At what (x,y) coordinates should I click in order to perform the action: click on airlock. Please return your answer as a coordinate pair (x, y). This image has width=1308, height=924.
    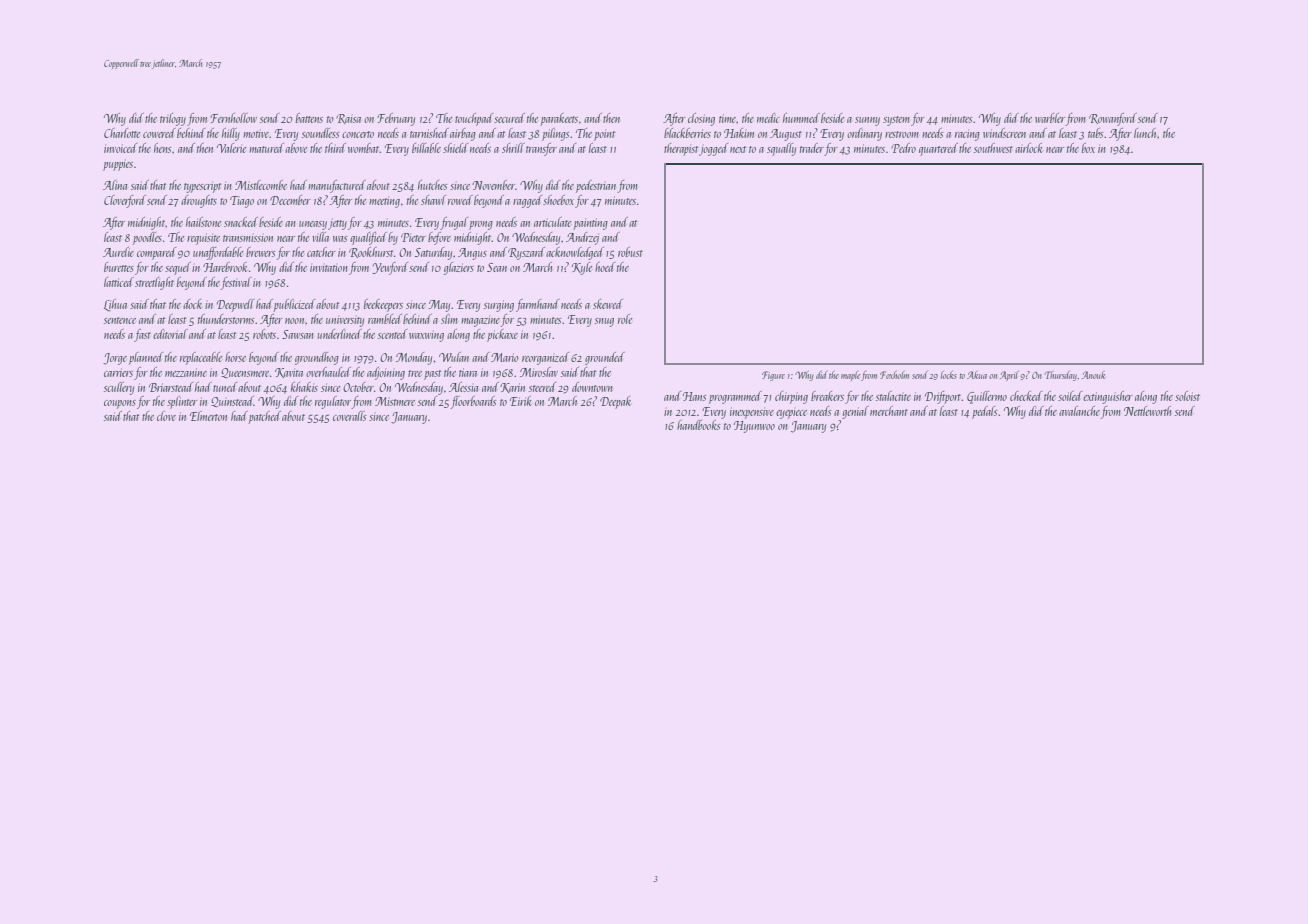
    Looking at the image, I should click on (1029, 148).
